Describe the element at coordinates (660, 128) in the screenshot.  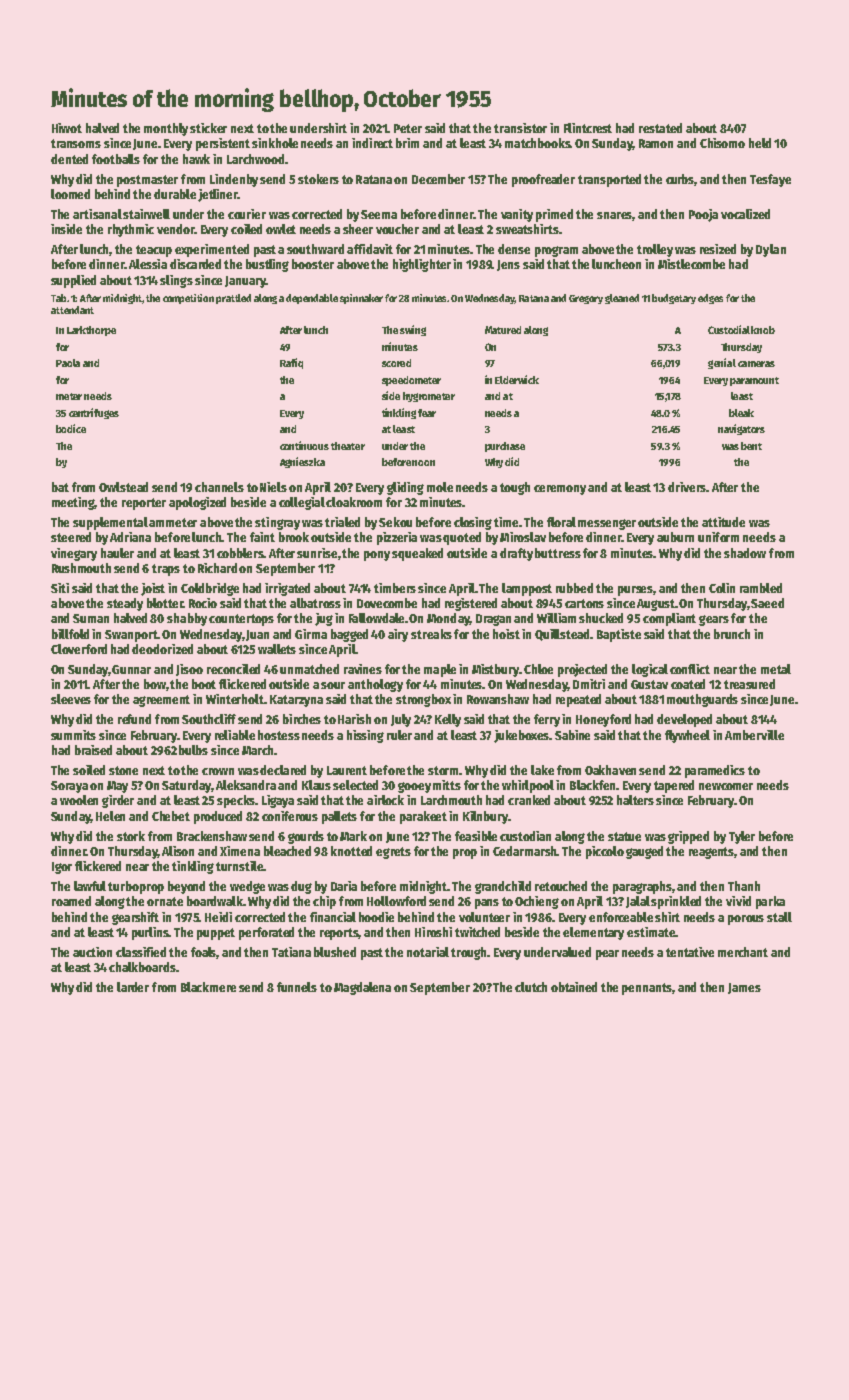
I see `restated` at that location.
